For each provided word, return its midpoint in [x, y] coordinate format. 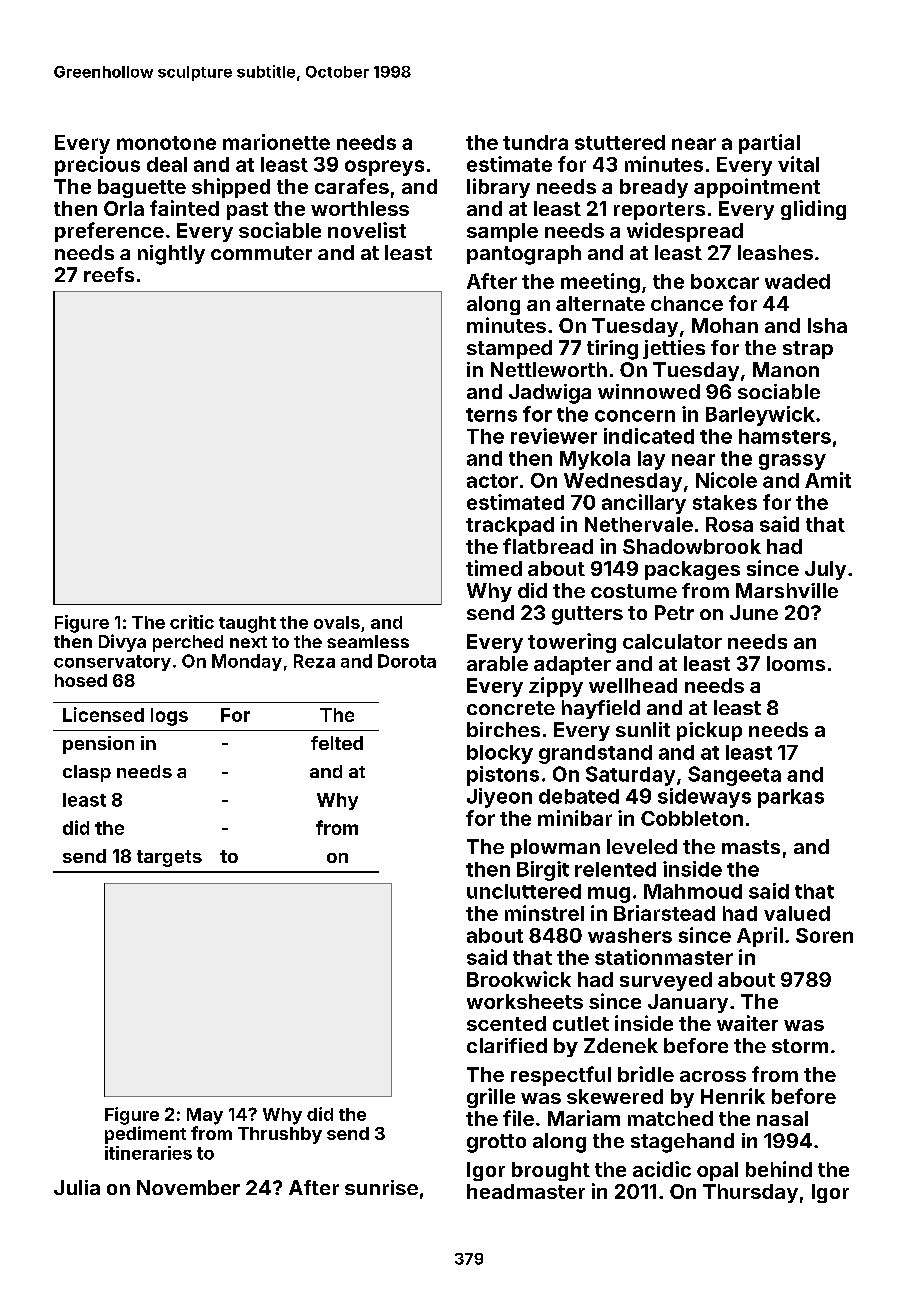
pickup [709, 731]
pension [98, 745]
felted [337, 743]
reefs [109, 274]
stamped [509, 349]
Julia [77, 1187]
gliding [813, 210]
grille [491, 1098]
